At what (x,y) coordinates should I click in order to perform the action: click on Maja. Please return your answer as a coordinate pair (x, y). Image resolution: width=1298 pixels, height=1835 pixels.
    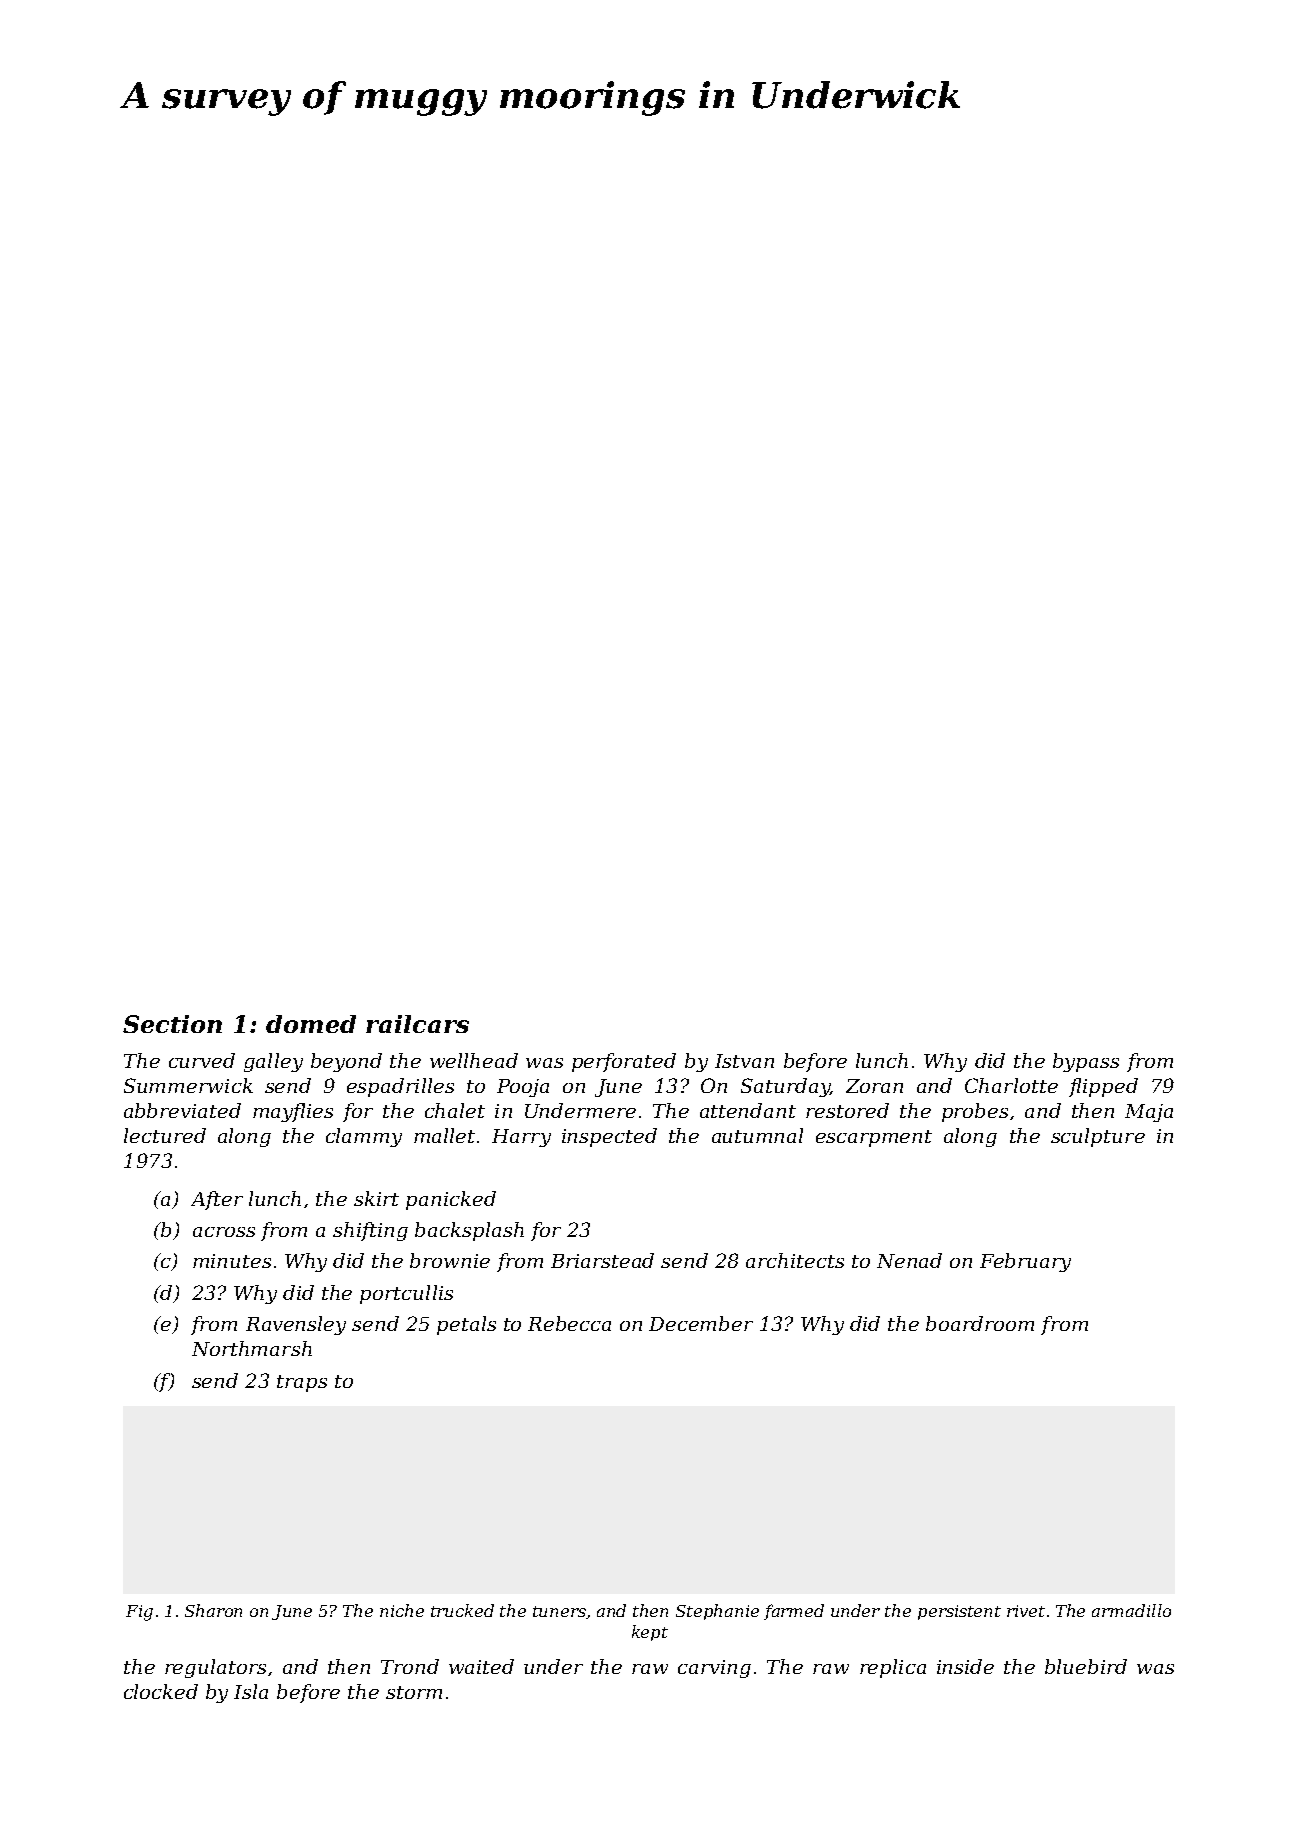
    Looking at the image, I should click on (1149, 1113).
